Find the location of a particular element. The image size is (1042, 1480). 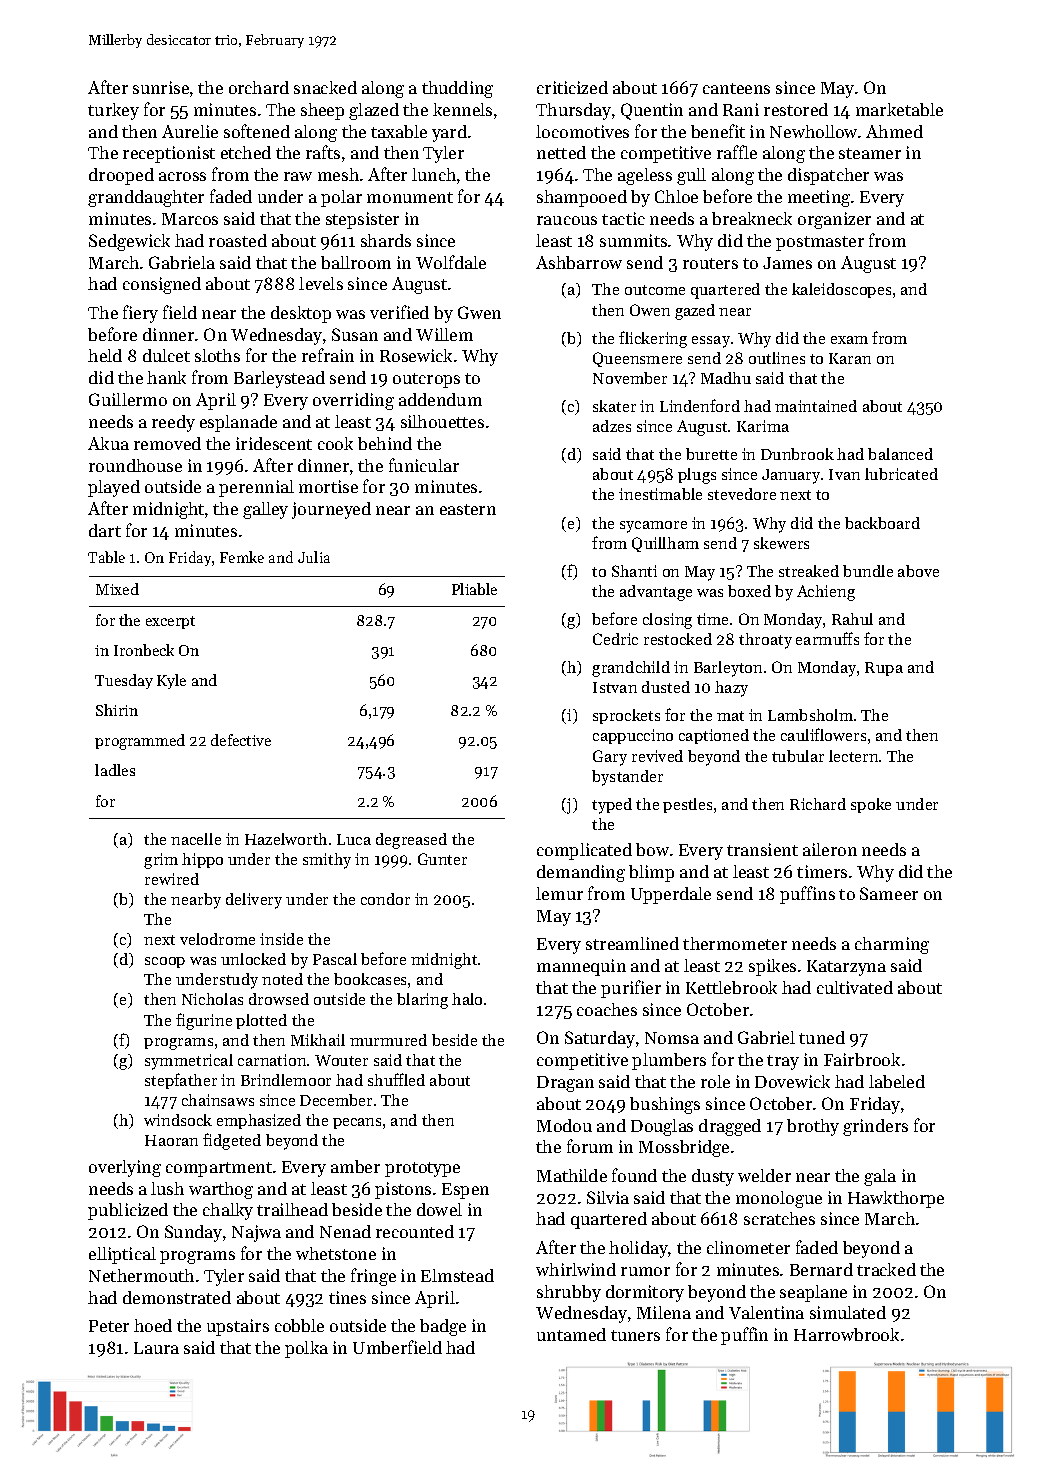

meeting is located at coordinates (819, 198).
